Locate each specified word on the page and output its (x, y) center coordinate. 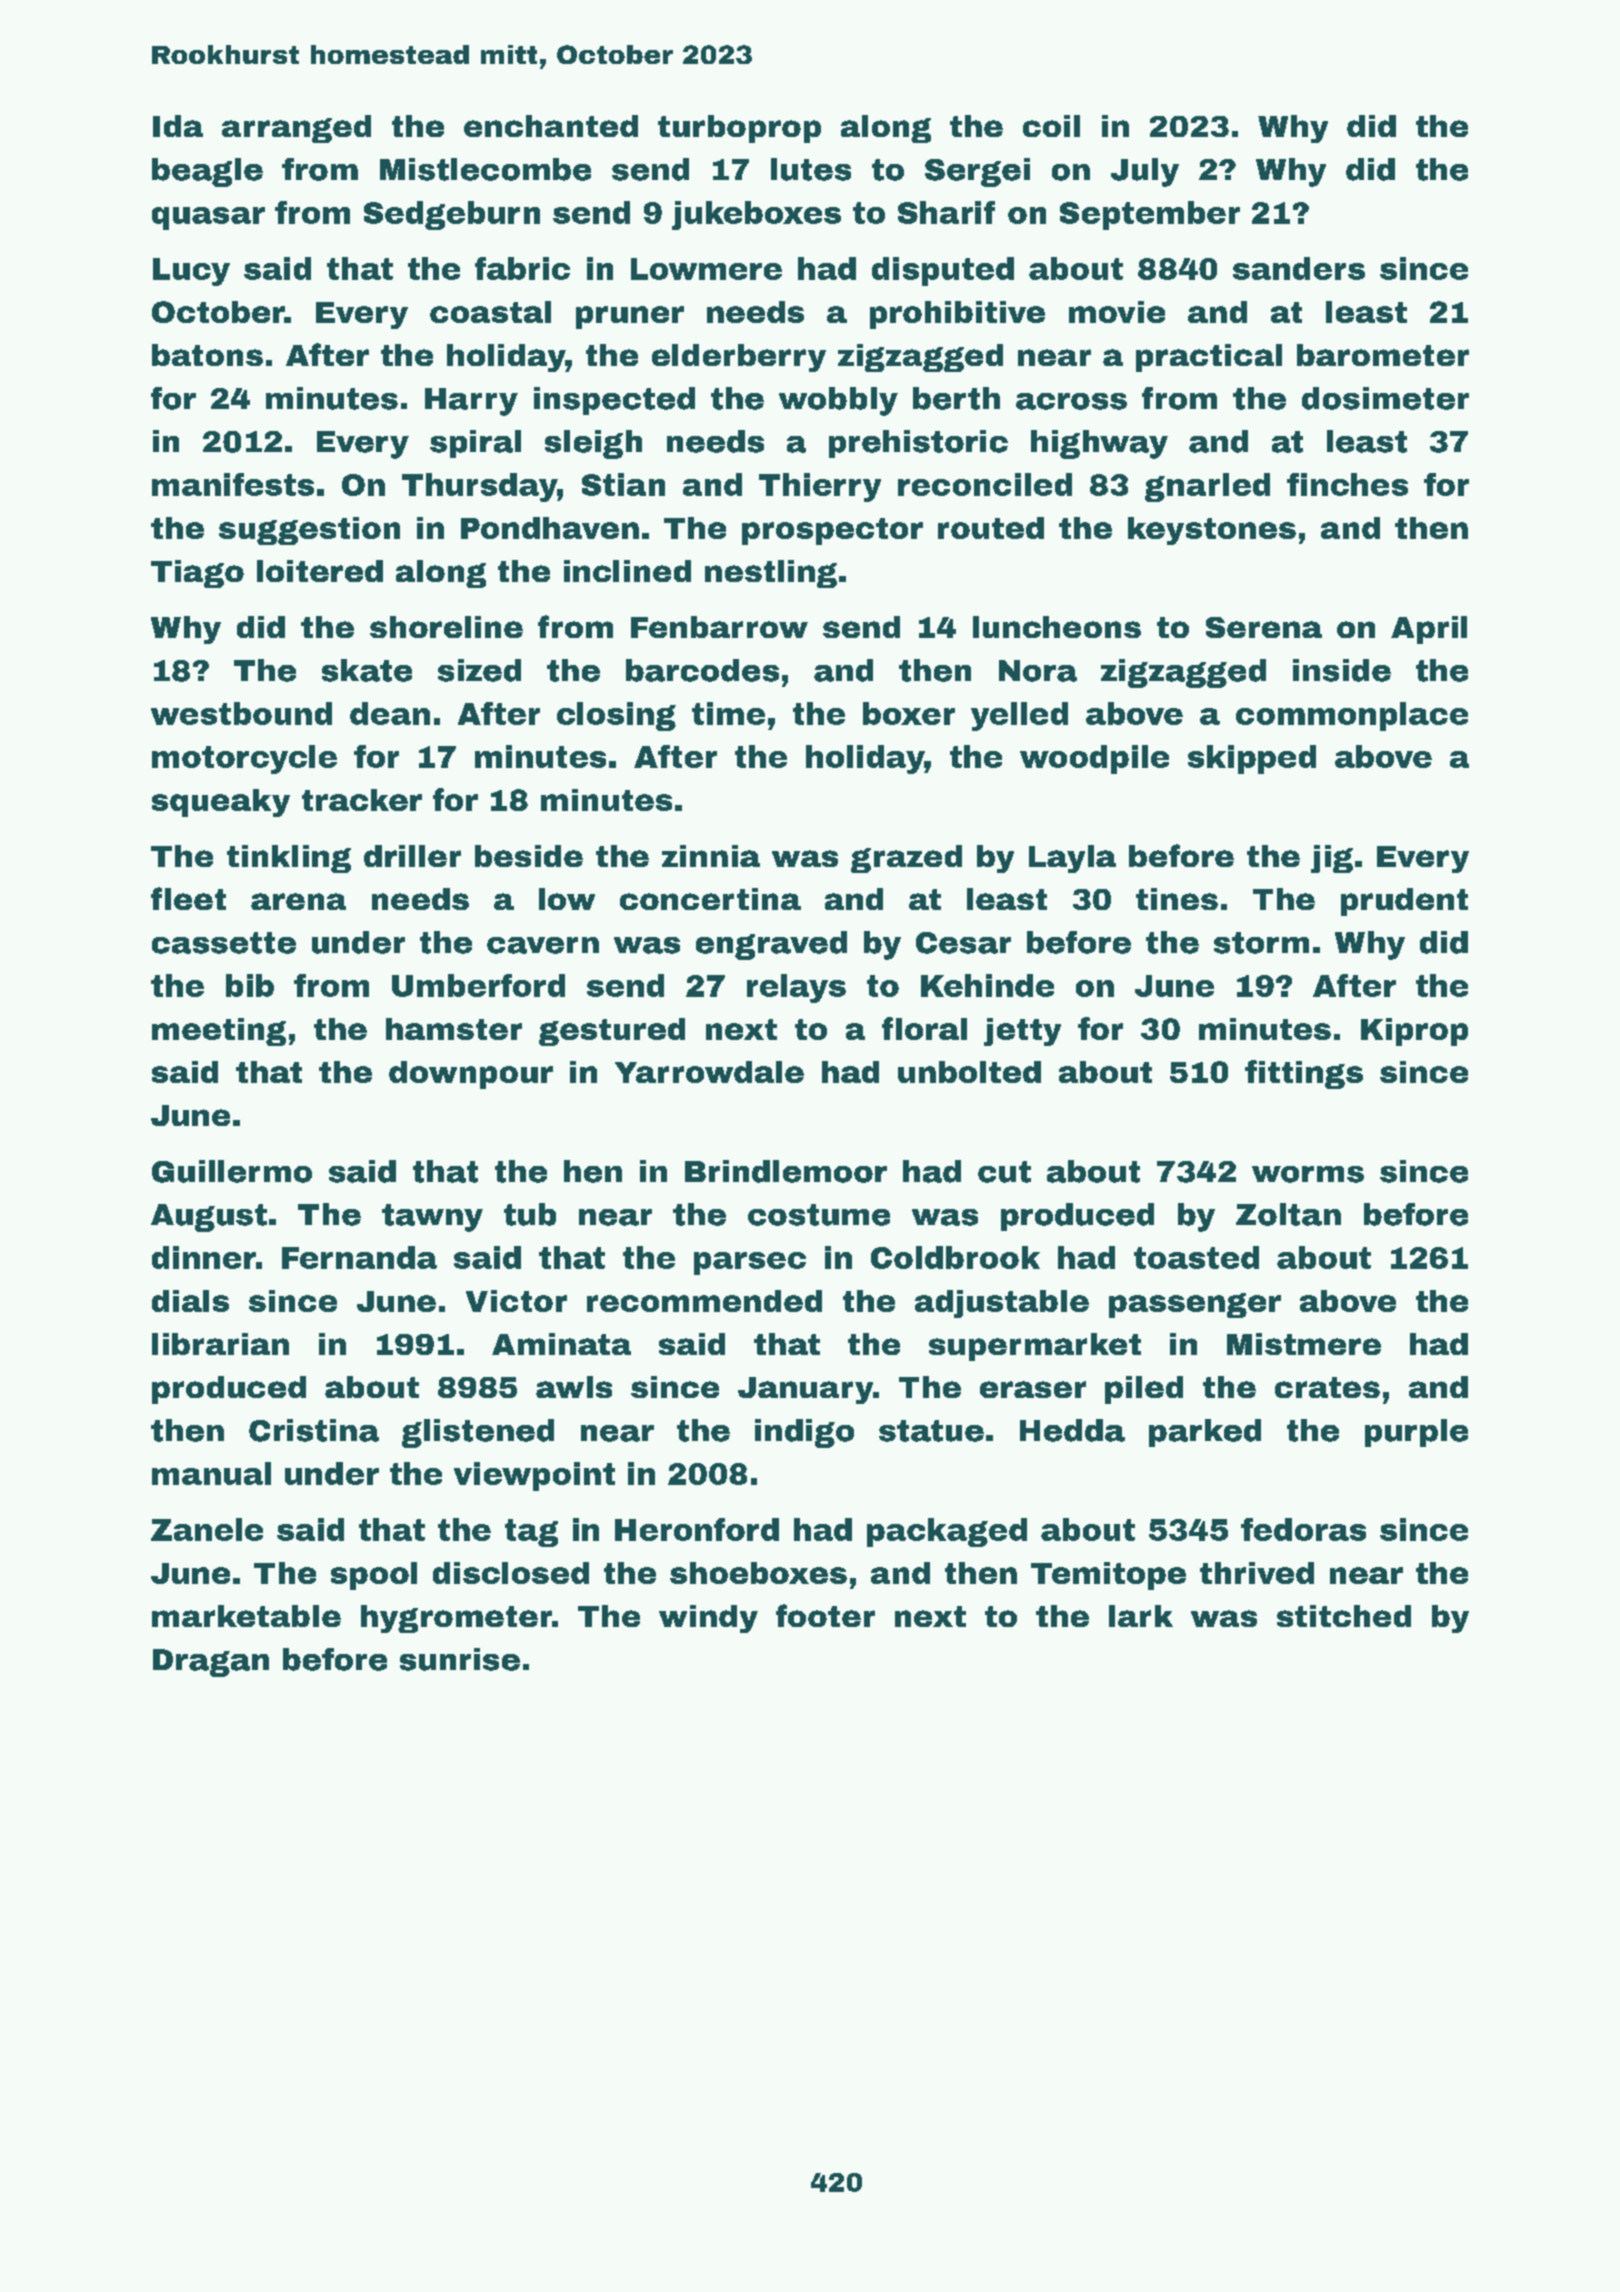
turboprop (739, 129)
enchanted (551, 126)
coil (1051, 126)
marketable (246, 1616)
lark (1141, 1616)
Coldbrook (955, 1257)
